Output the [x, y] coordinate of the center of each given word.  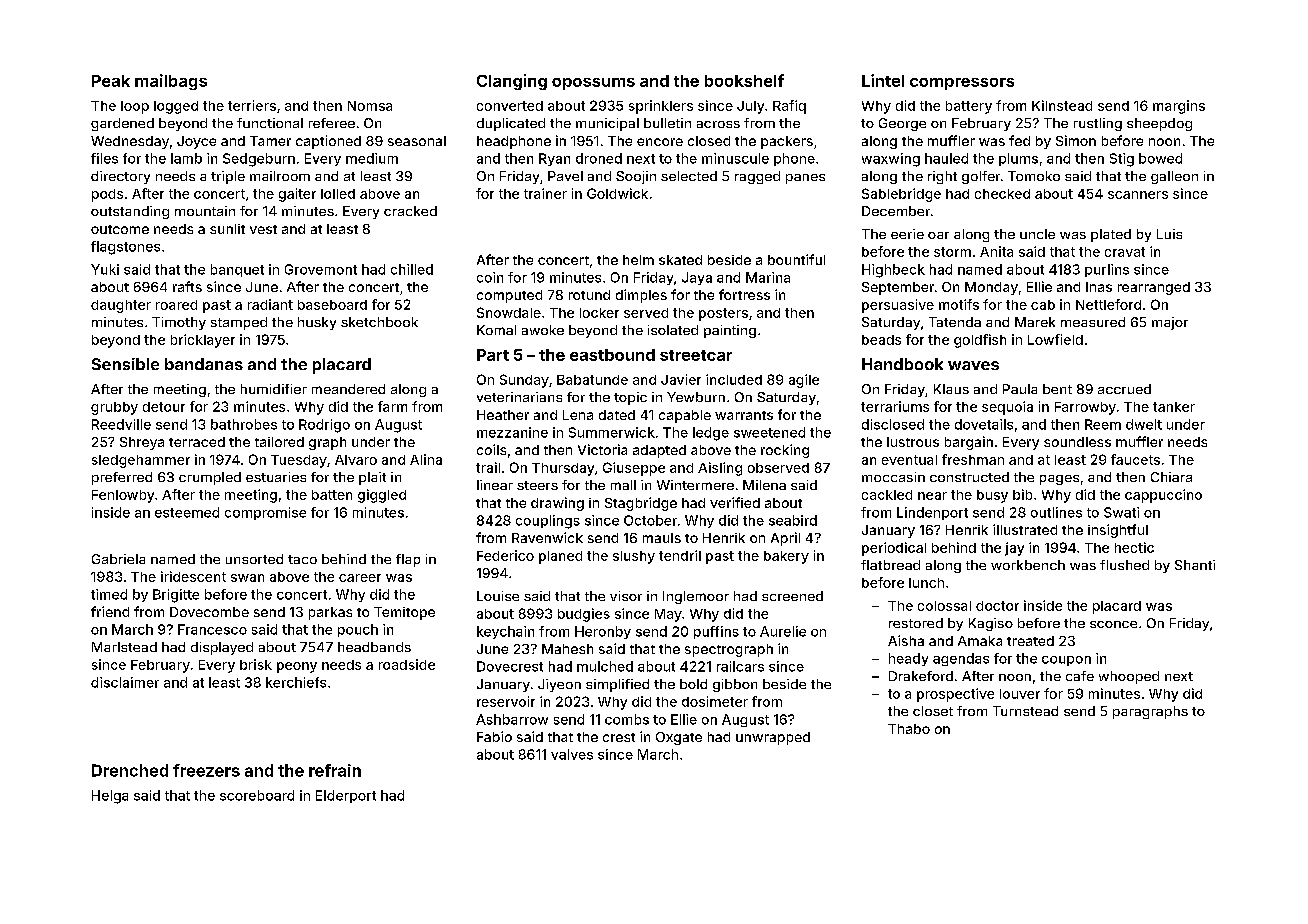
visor [626, 596]
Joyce [196, 142]
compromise [265, 513]
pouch [358, 630]
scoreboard [257, 795]
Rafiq [789, 107]
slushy [634, 557]
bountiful [796, 259]
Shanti [1195, 565]
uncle [1037, 234]
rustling [1098, 124]
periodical [894, 549]
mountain [205, 211]
